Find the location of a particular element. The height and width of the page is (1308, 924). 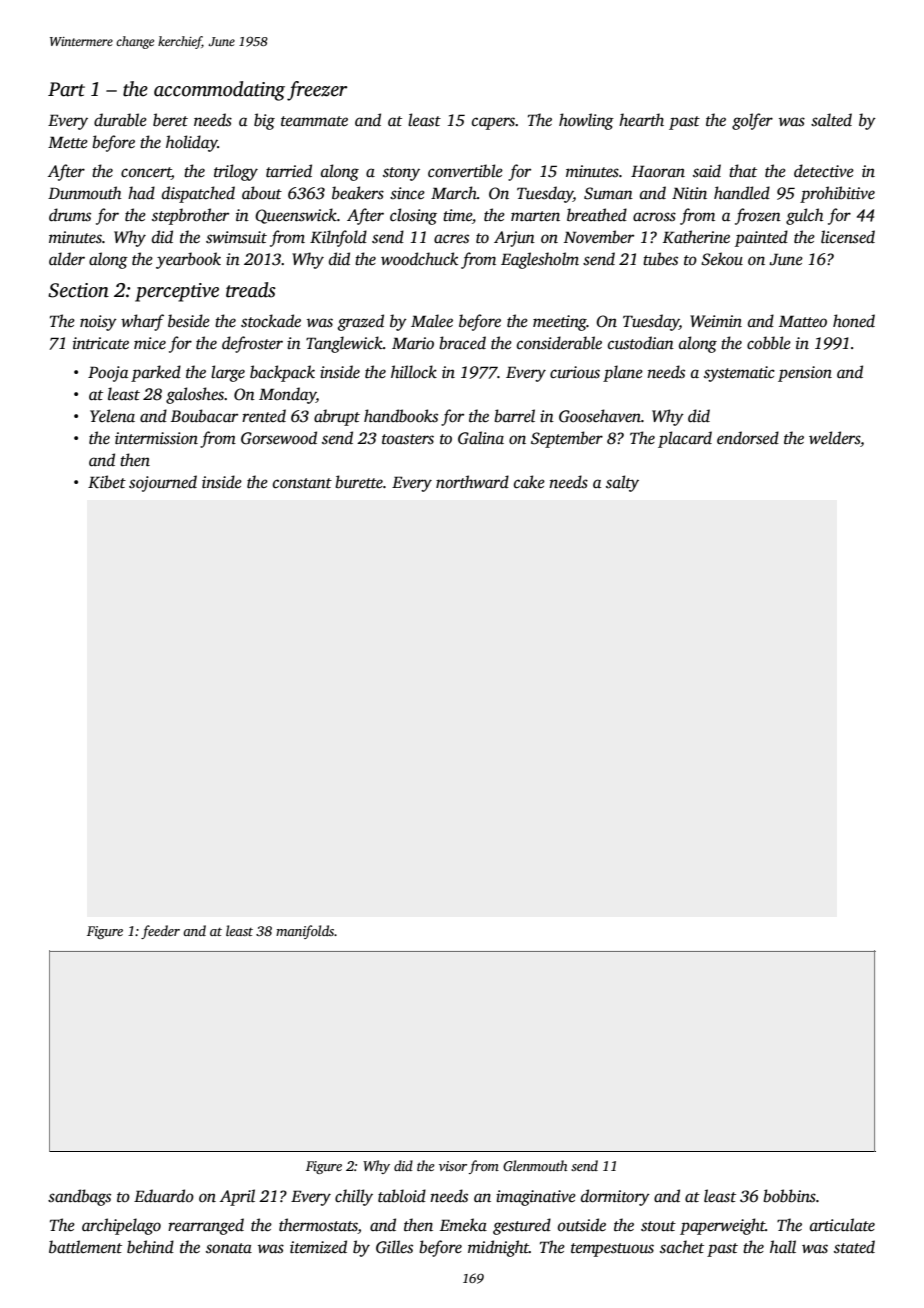

sonata is located at coordinates (229, 1248).
